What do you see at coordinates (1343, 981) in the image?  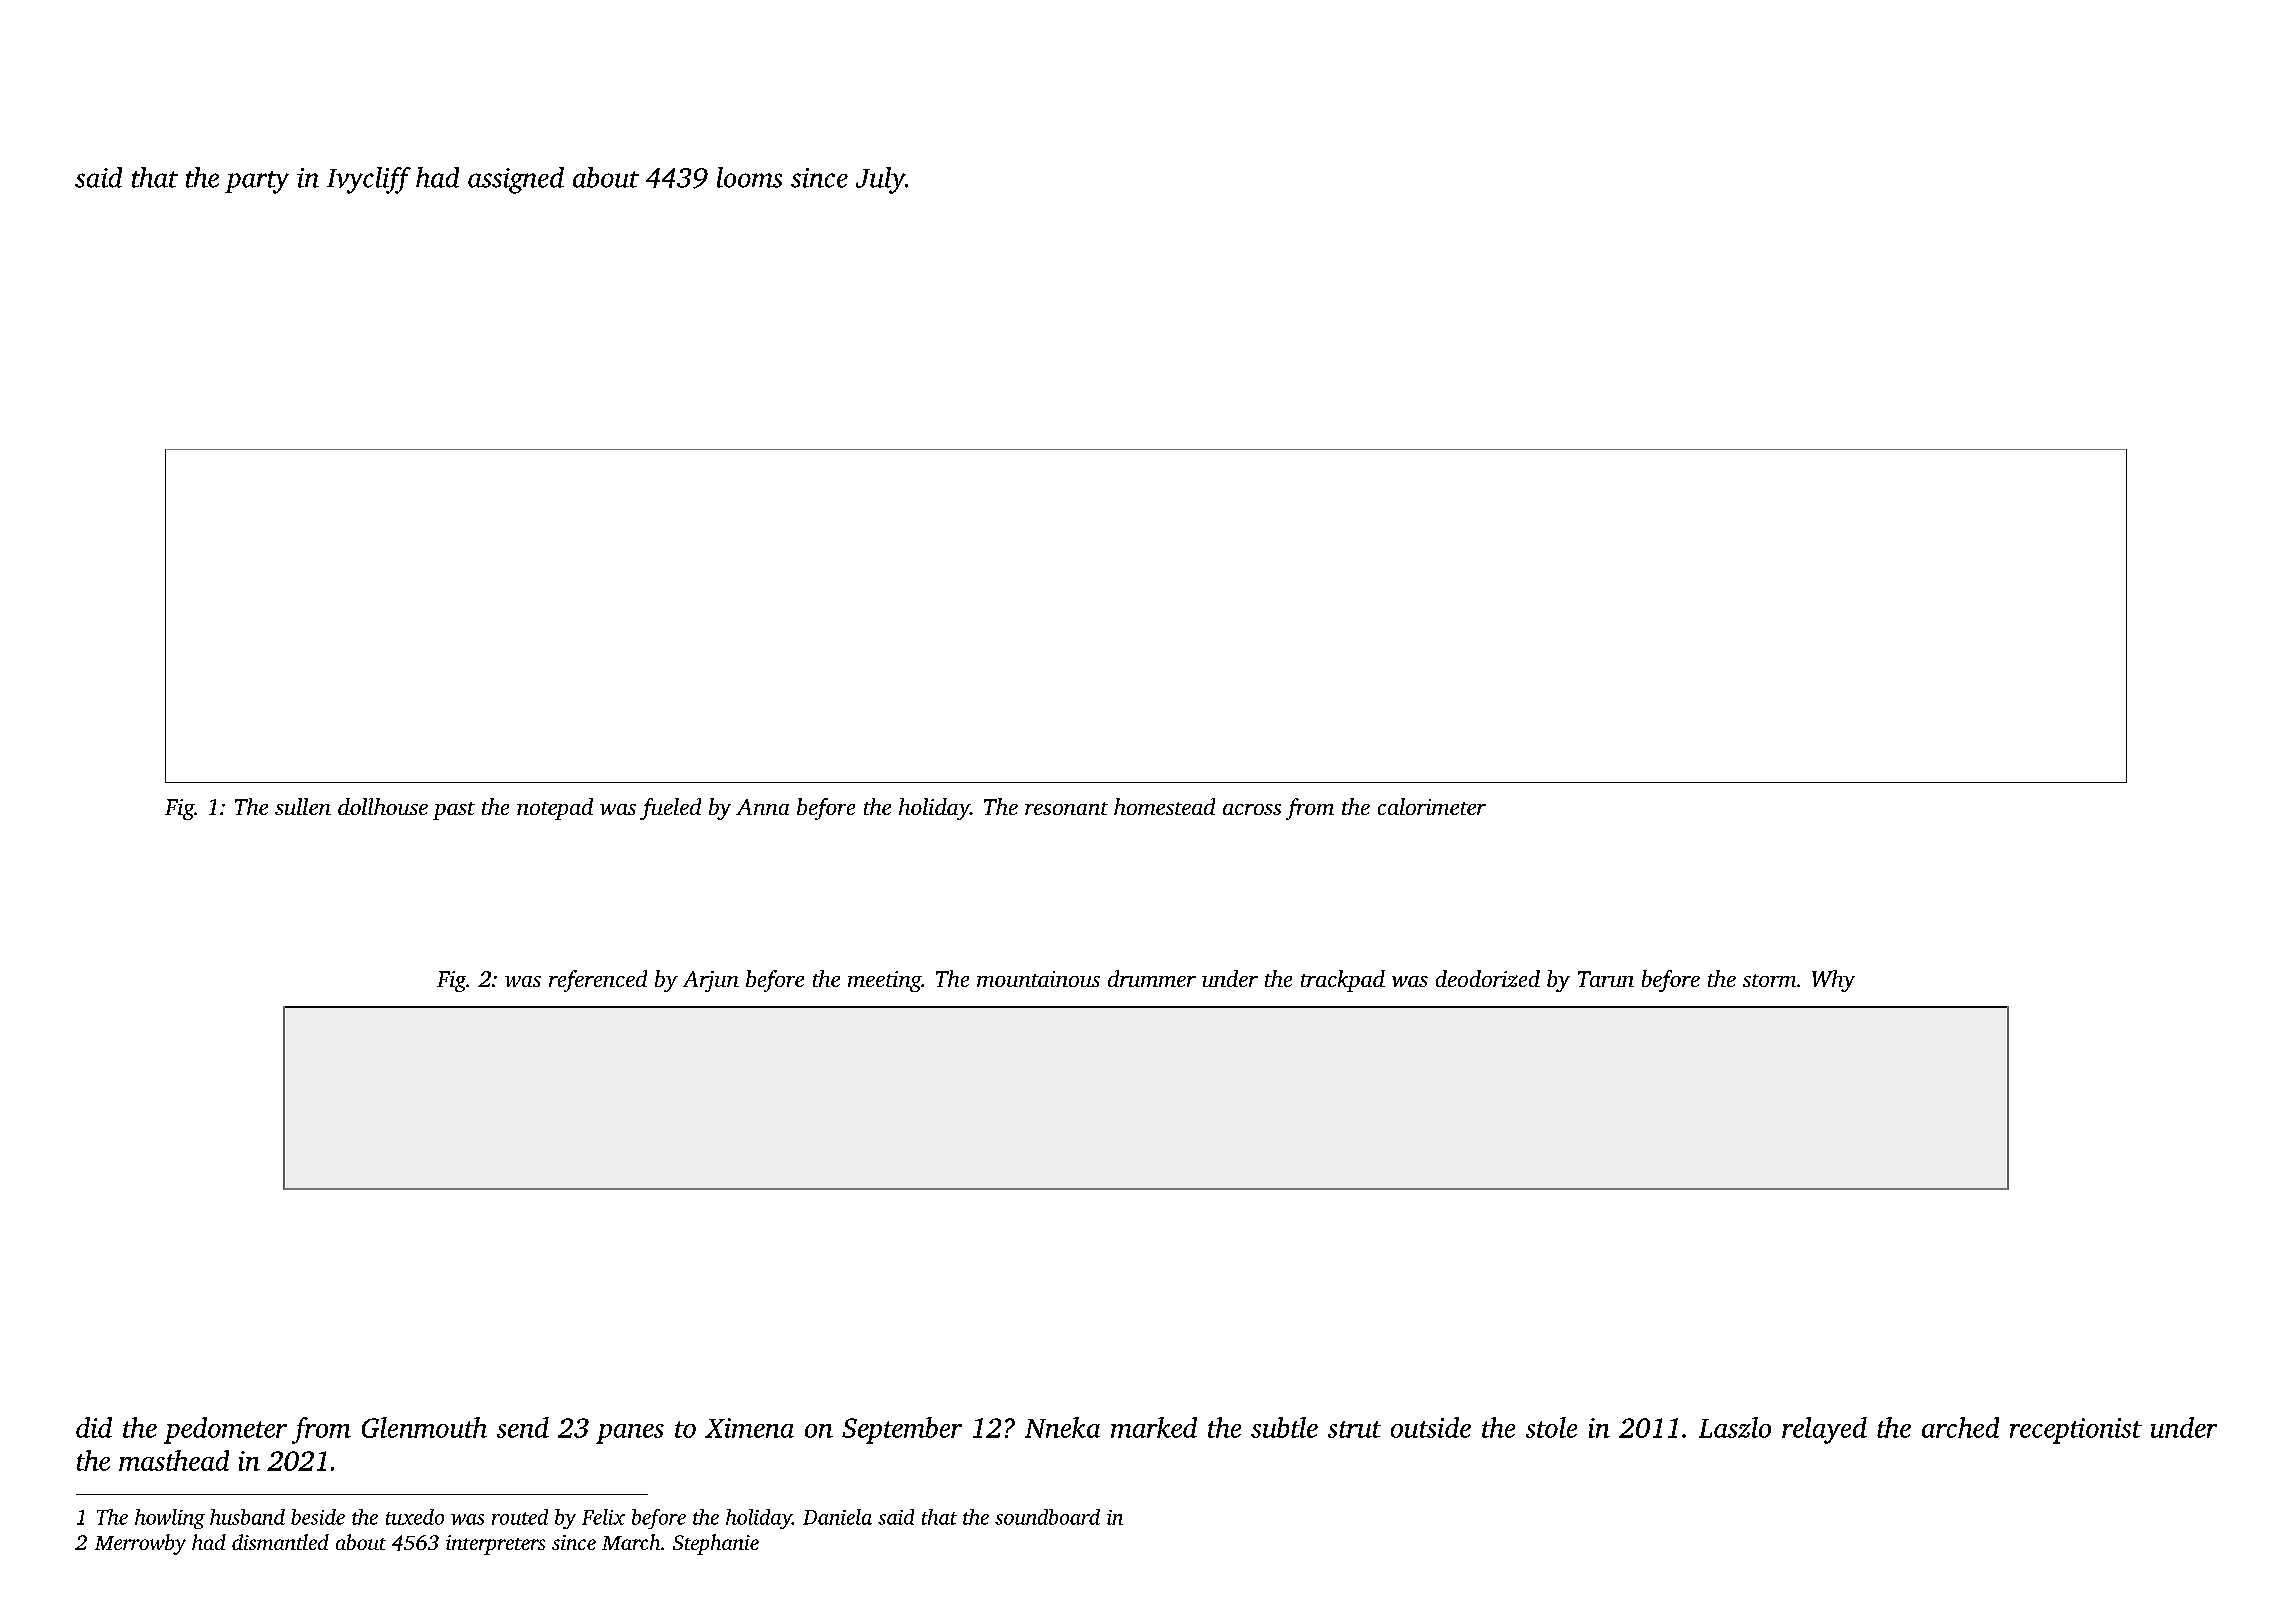 I see `trackpad` at bounding box center [1343, 981].
